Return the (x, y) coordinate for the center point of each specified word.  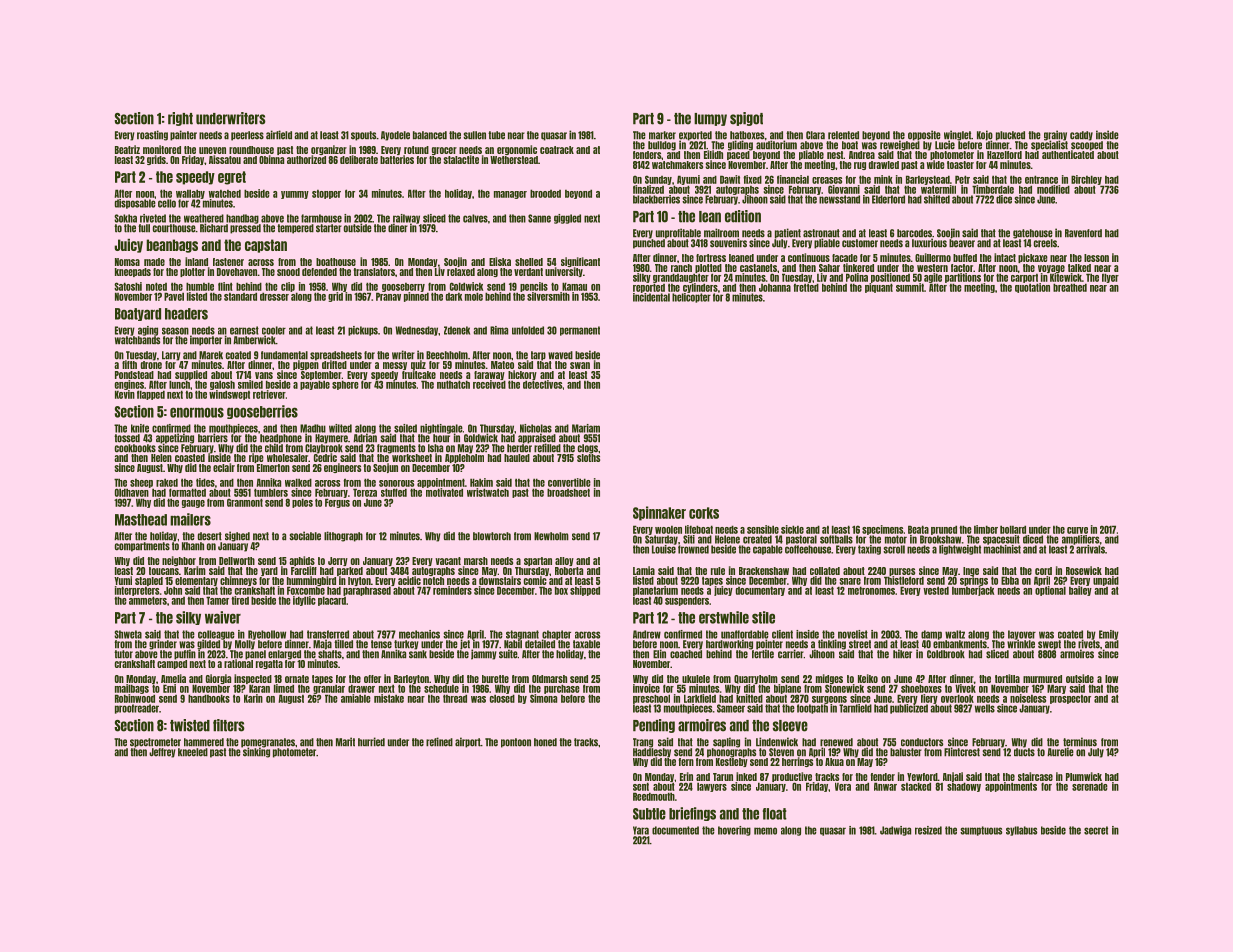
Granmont (245, 502)
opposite (924, 135)
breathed (1070, 287)
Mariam (586, 428)
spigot (746, 119)
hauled (517, 458)
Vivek (965, 688)
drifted (334, 364)
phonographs (731, 753)
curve (1077, 530)
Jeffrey (162, 753)
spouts (364, 136)
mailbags (132, 689)
